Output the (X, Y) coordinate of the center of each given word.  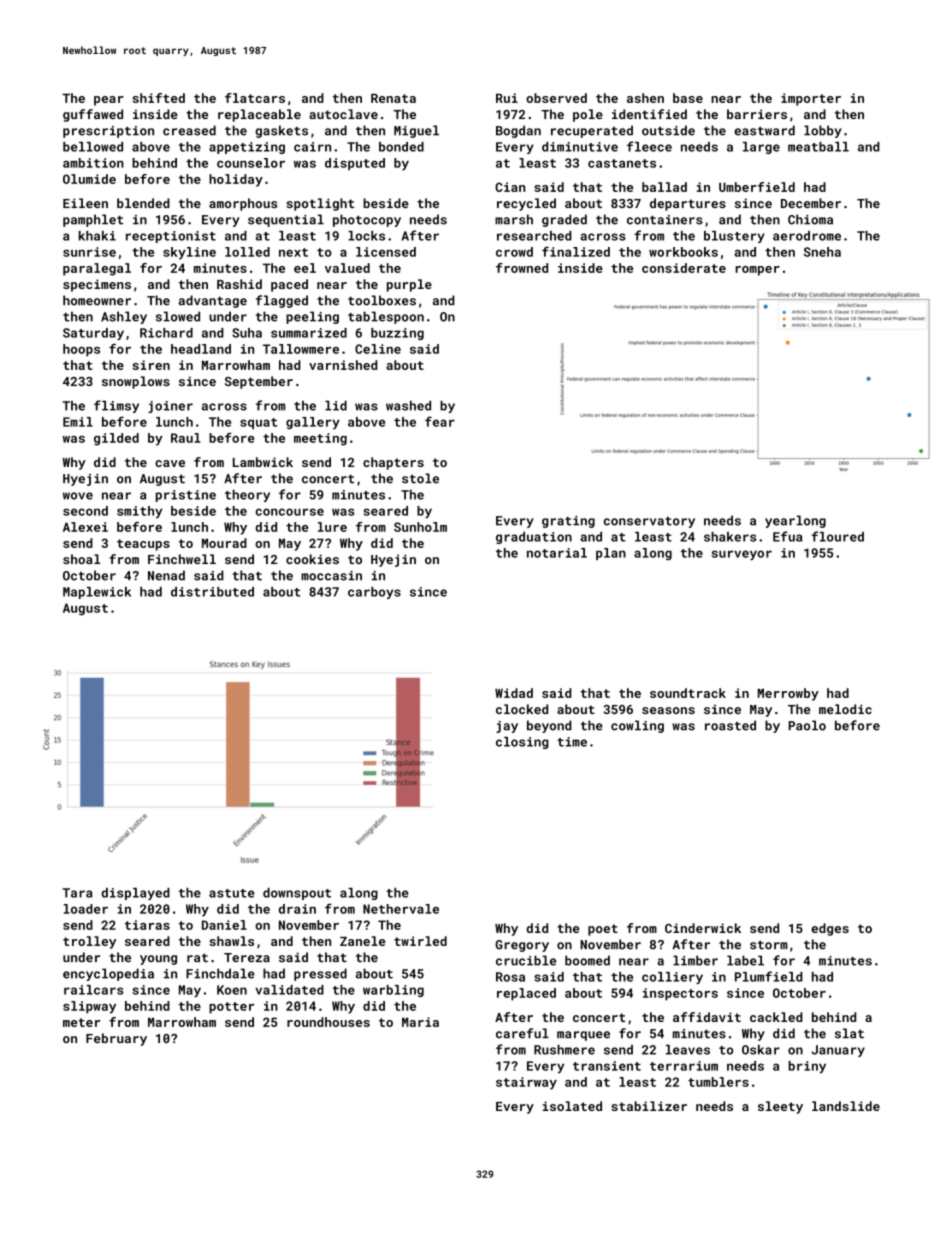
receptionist (171, 237)
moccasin (331, 576)
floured (837, 536)
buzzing (397, 334)
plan (611, 554)
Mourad (224, 543)
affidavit (707, 1017)
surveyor (742, 555)
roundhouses (328, 1022)
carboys (374, 593)
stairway (526, 1083)
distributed (212, 592)
